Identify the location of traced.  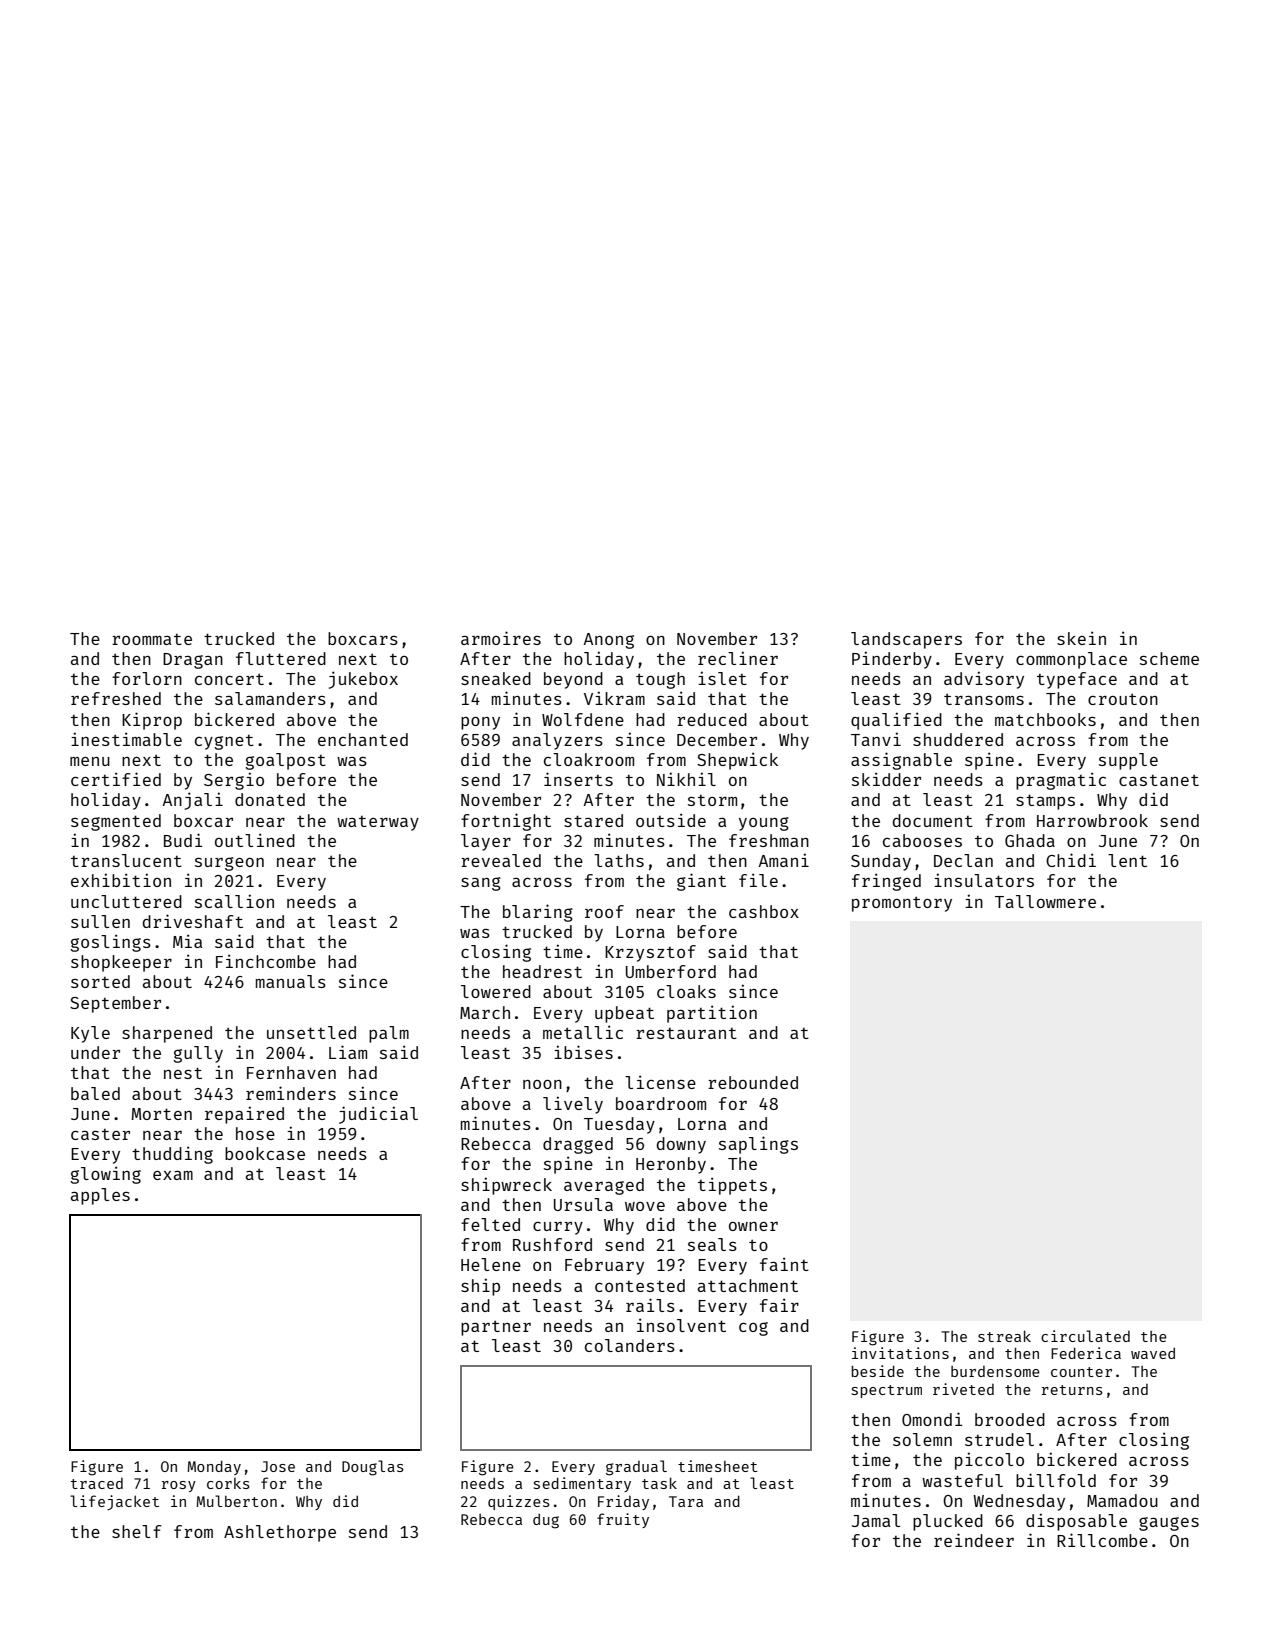
(97, 1483).
